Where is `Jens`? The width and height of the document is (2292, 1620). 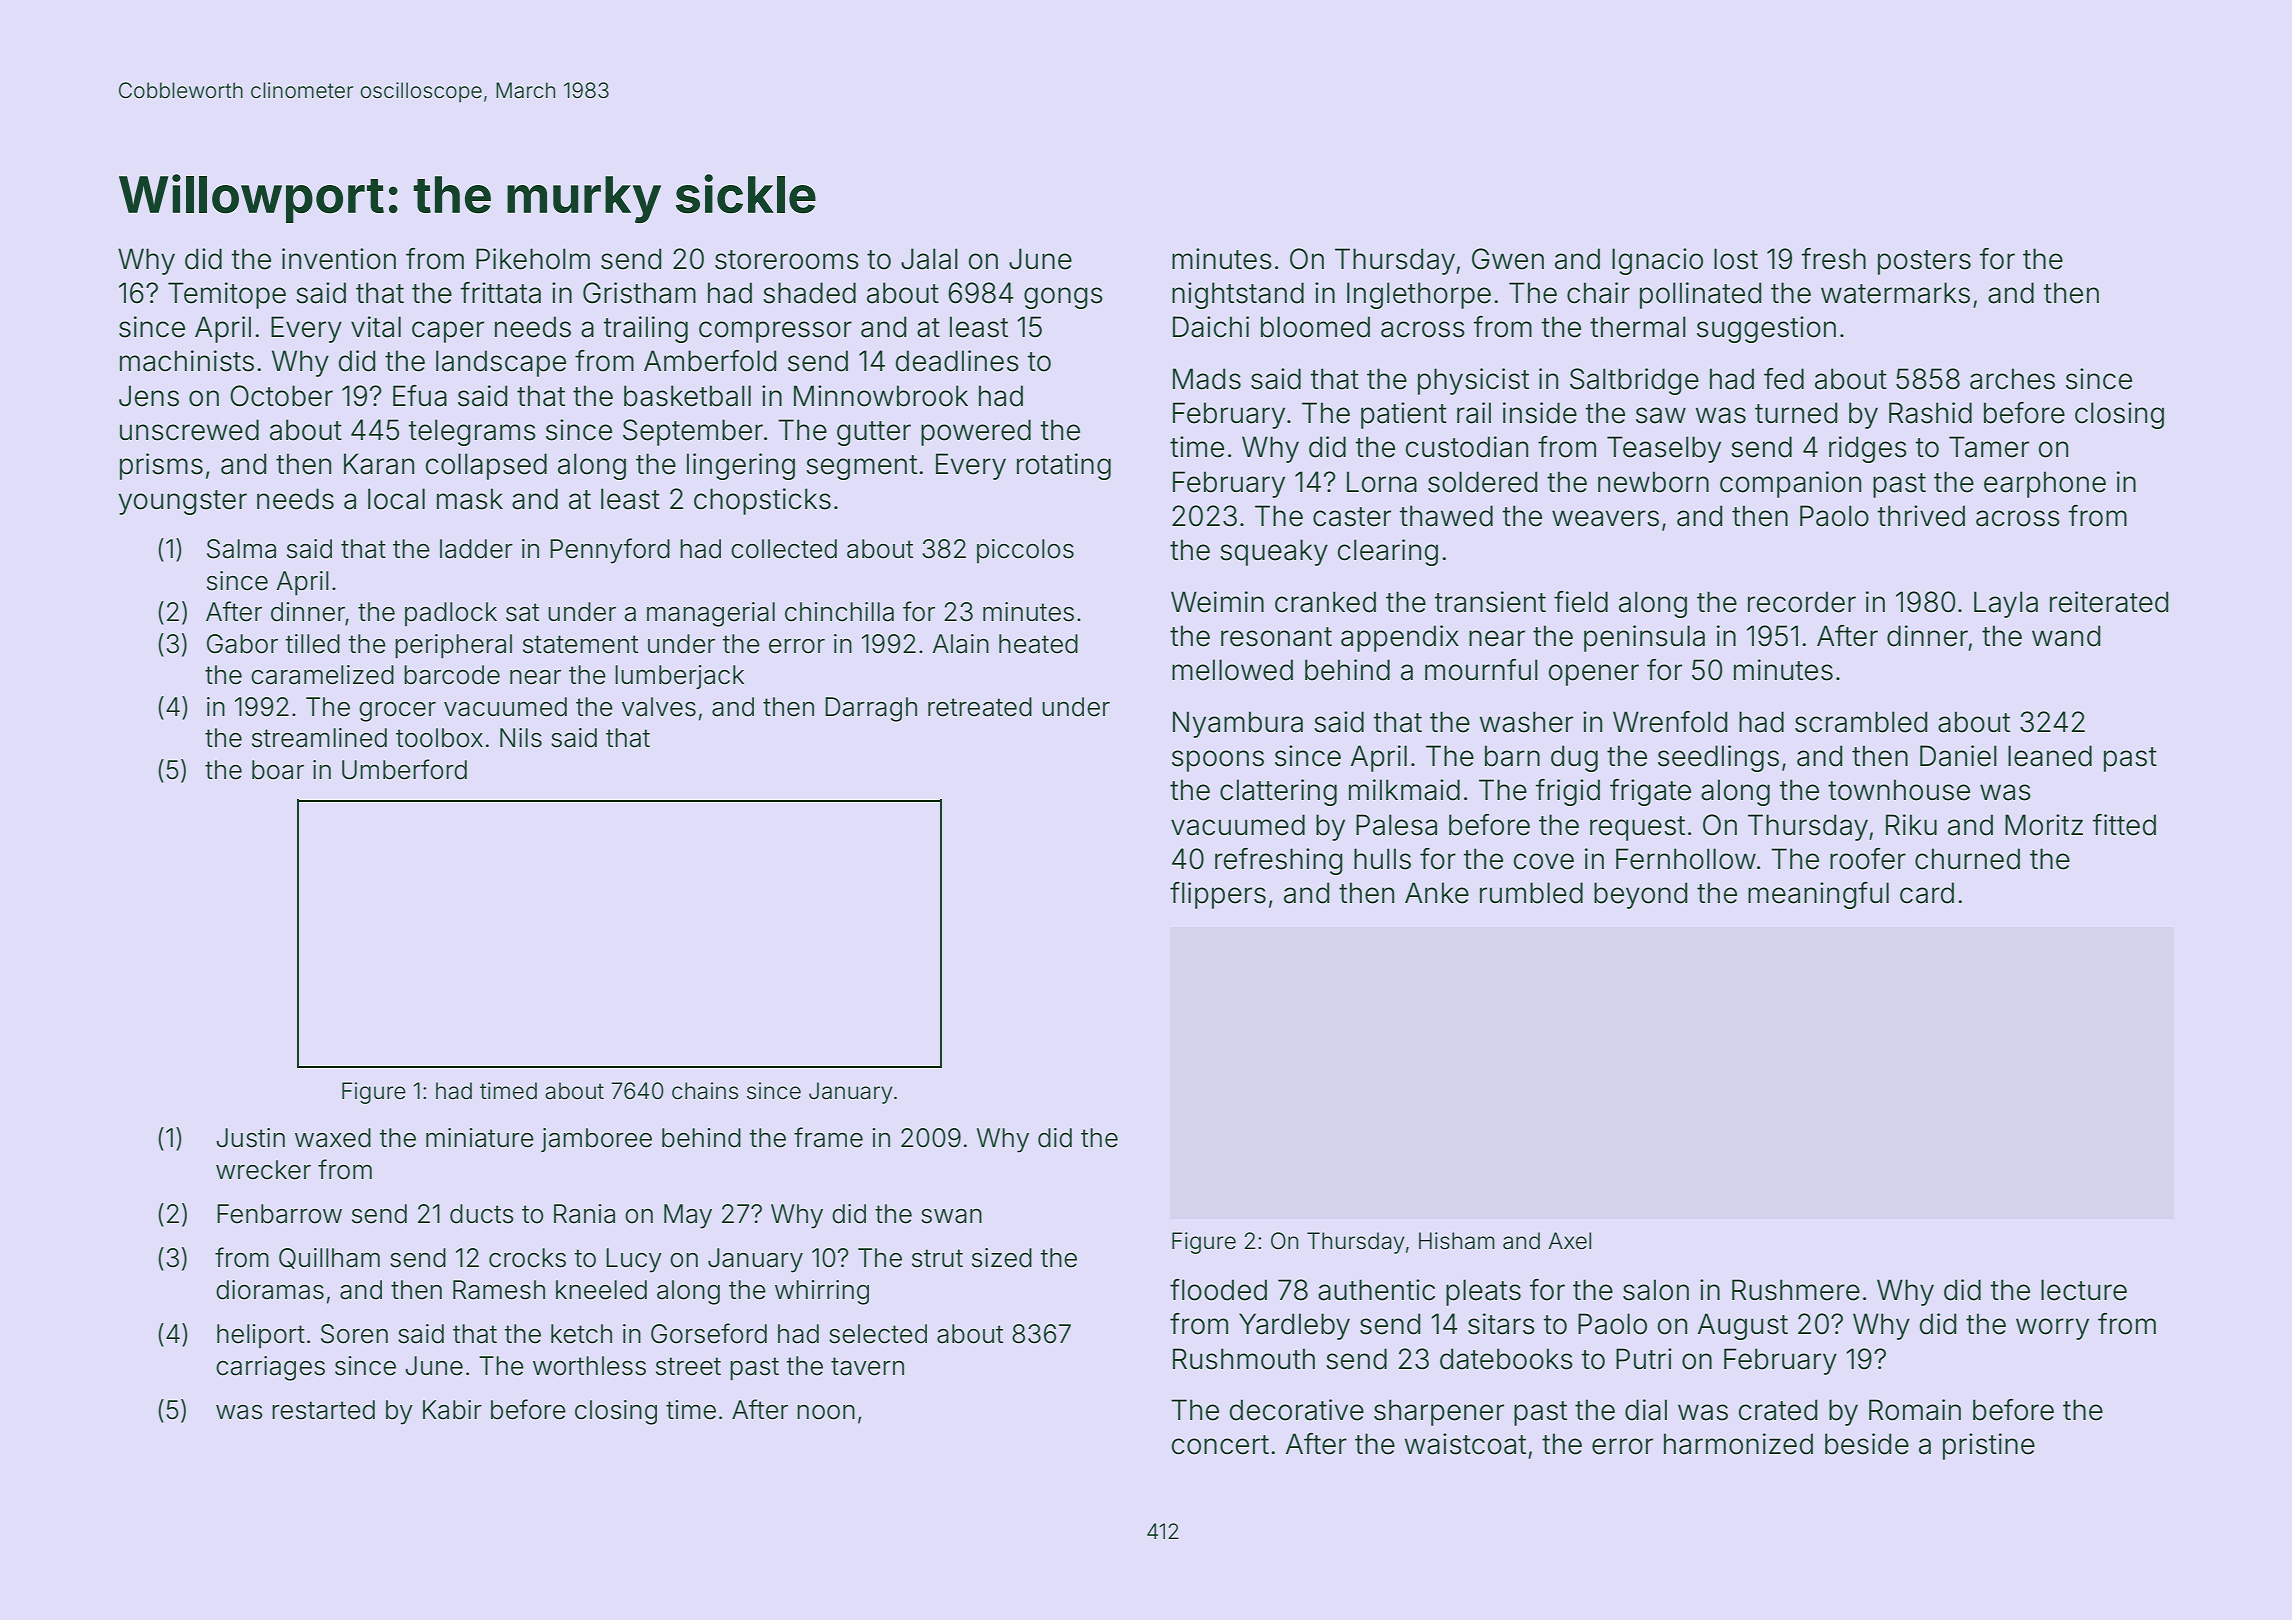 Jens is located at coordinates (149, 396).
